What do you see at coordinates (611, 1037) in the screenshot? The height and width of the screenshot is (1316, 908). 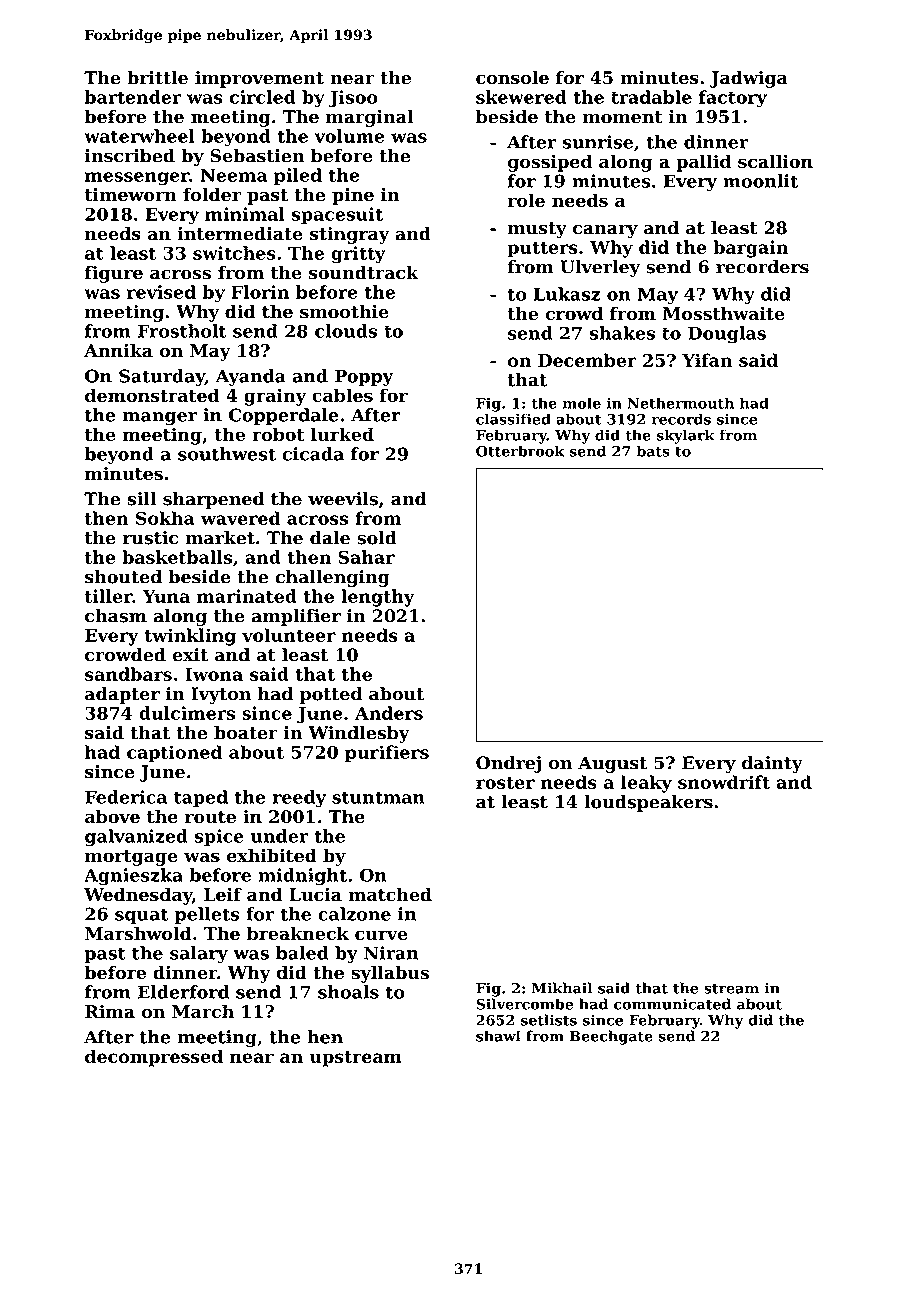 I see `Beechgate` at bounding box center [611, 1037].
